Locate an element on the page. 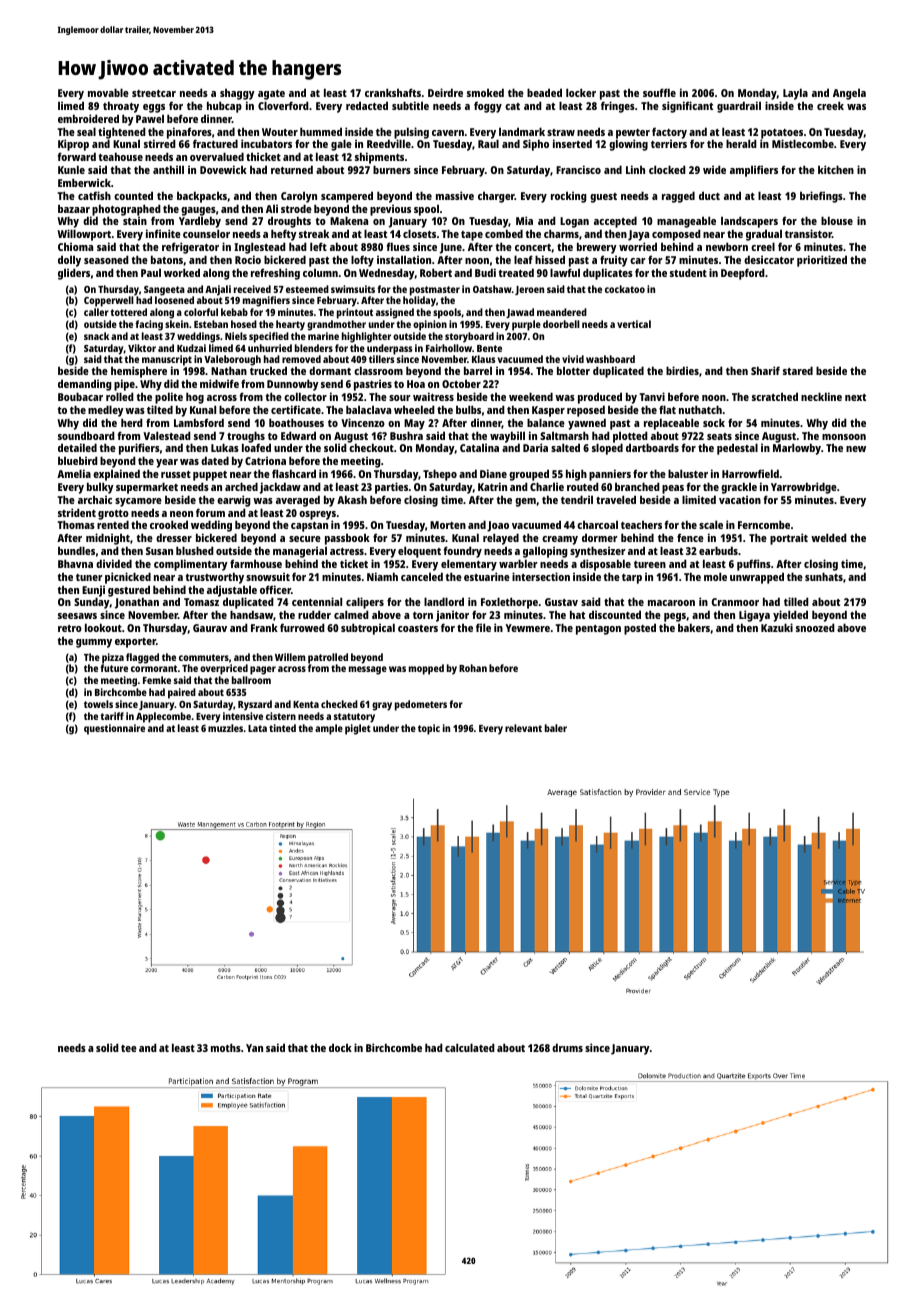  birdies is located at coordinates (682, 370).
